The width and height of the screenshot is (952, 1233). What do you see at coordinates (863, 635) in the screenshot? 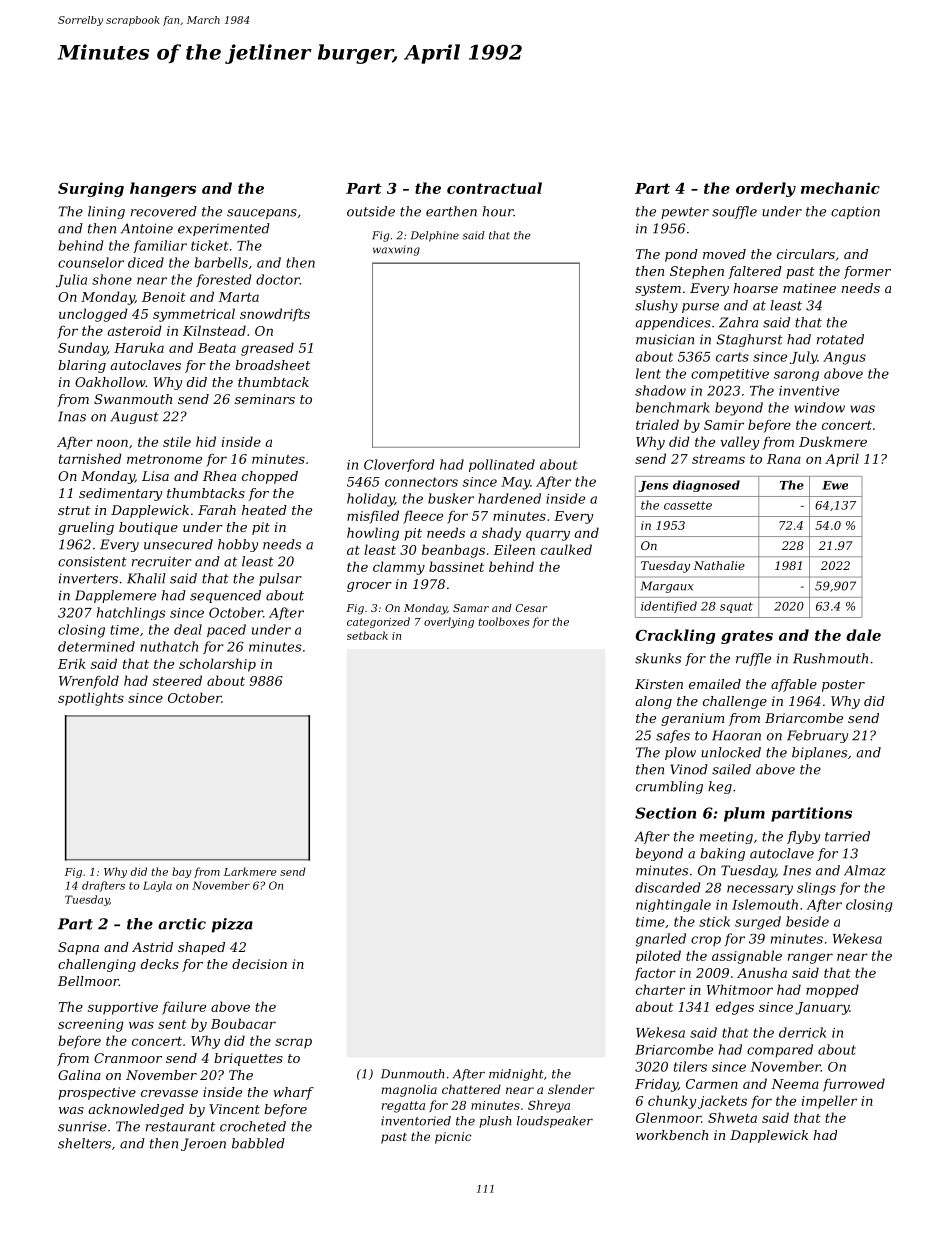
I see `dale` at bounding box center [863, 635].
